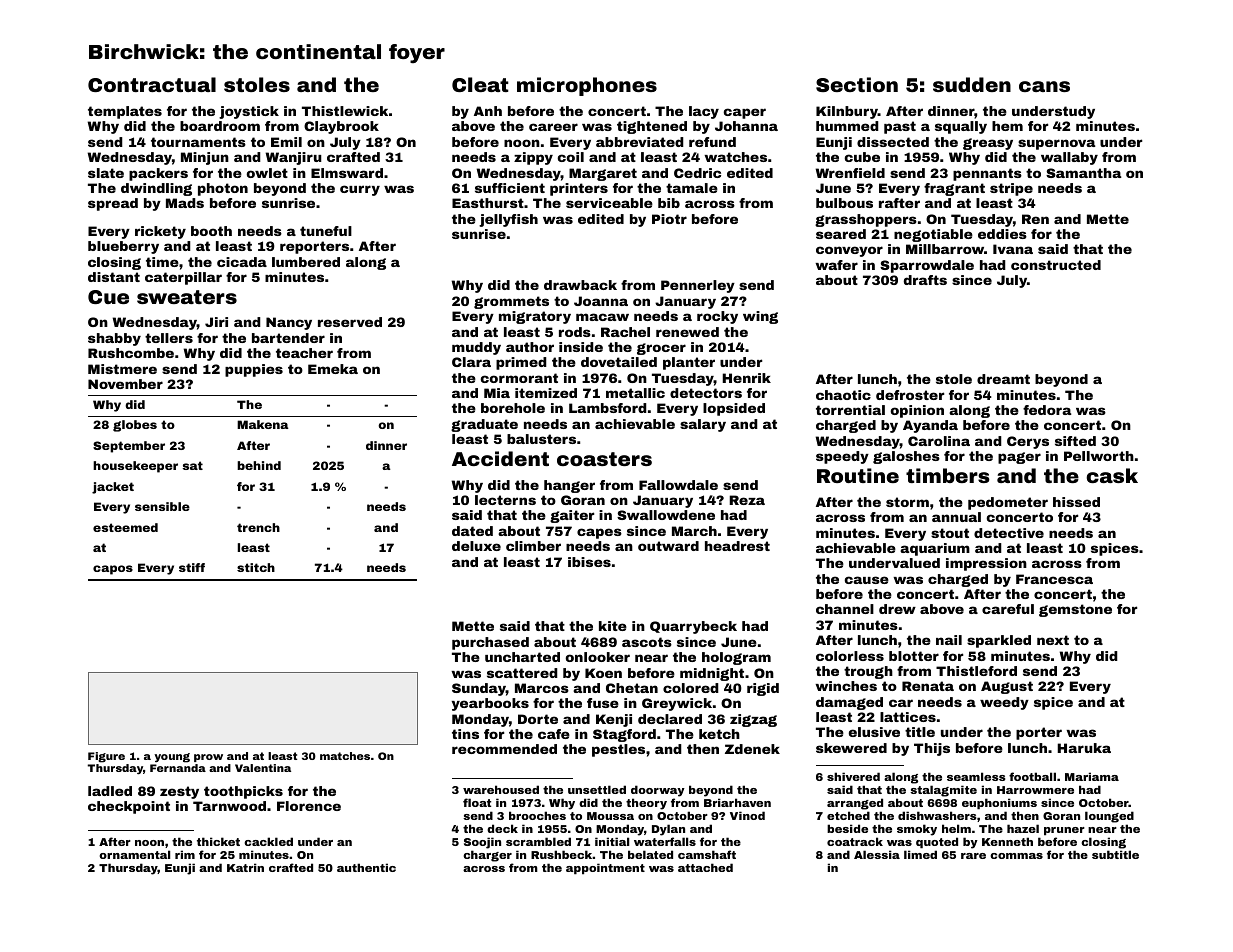 This document has width=1233, height=952. I want to click on August, so click(1007, 687).
